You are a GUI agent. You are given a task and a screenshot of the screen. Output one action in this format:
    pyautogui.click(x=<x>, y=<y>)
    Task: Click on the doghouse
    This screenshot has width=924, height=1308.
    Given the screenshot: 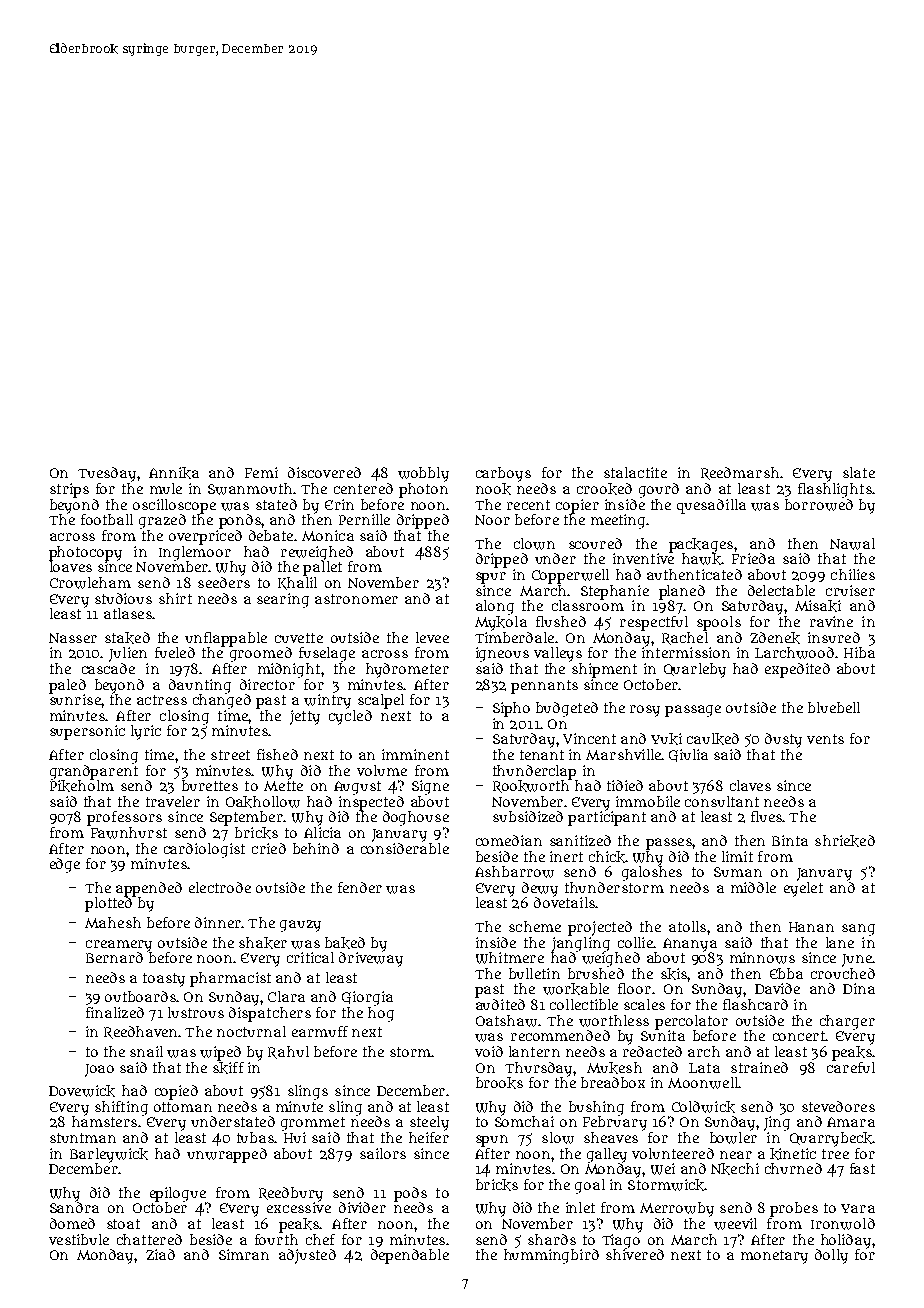 What is the action you would take?
    pyautogui.click(x=416, y=818)
